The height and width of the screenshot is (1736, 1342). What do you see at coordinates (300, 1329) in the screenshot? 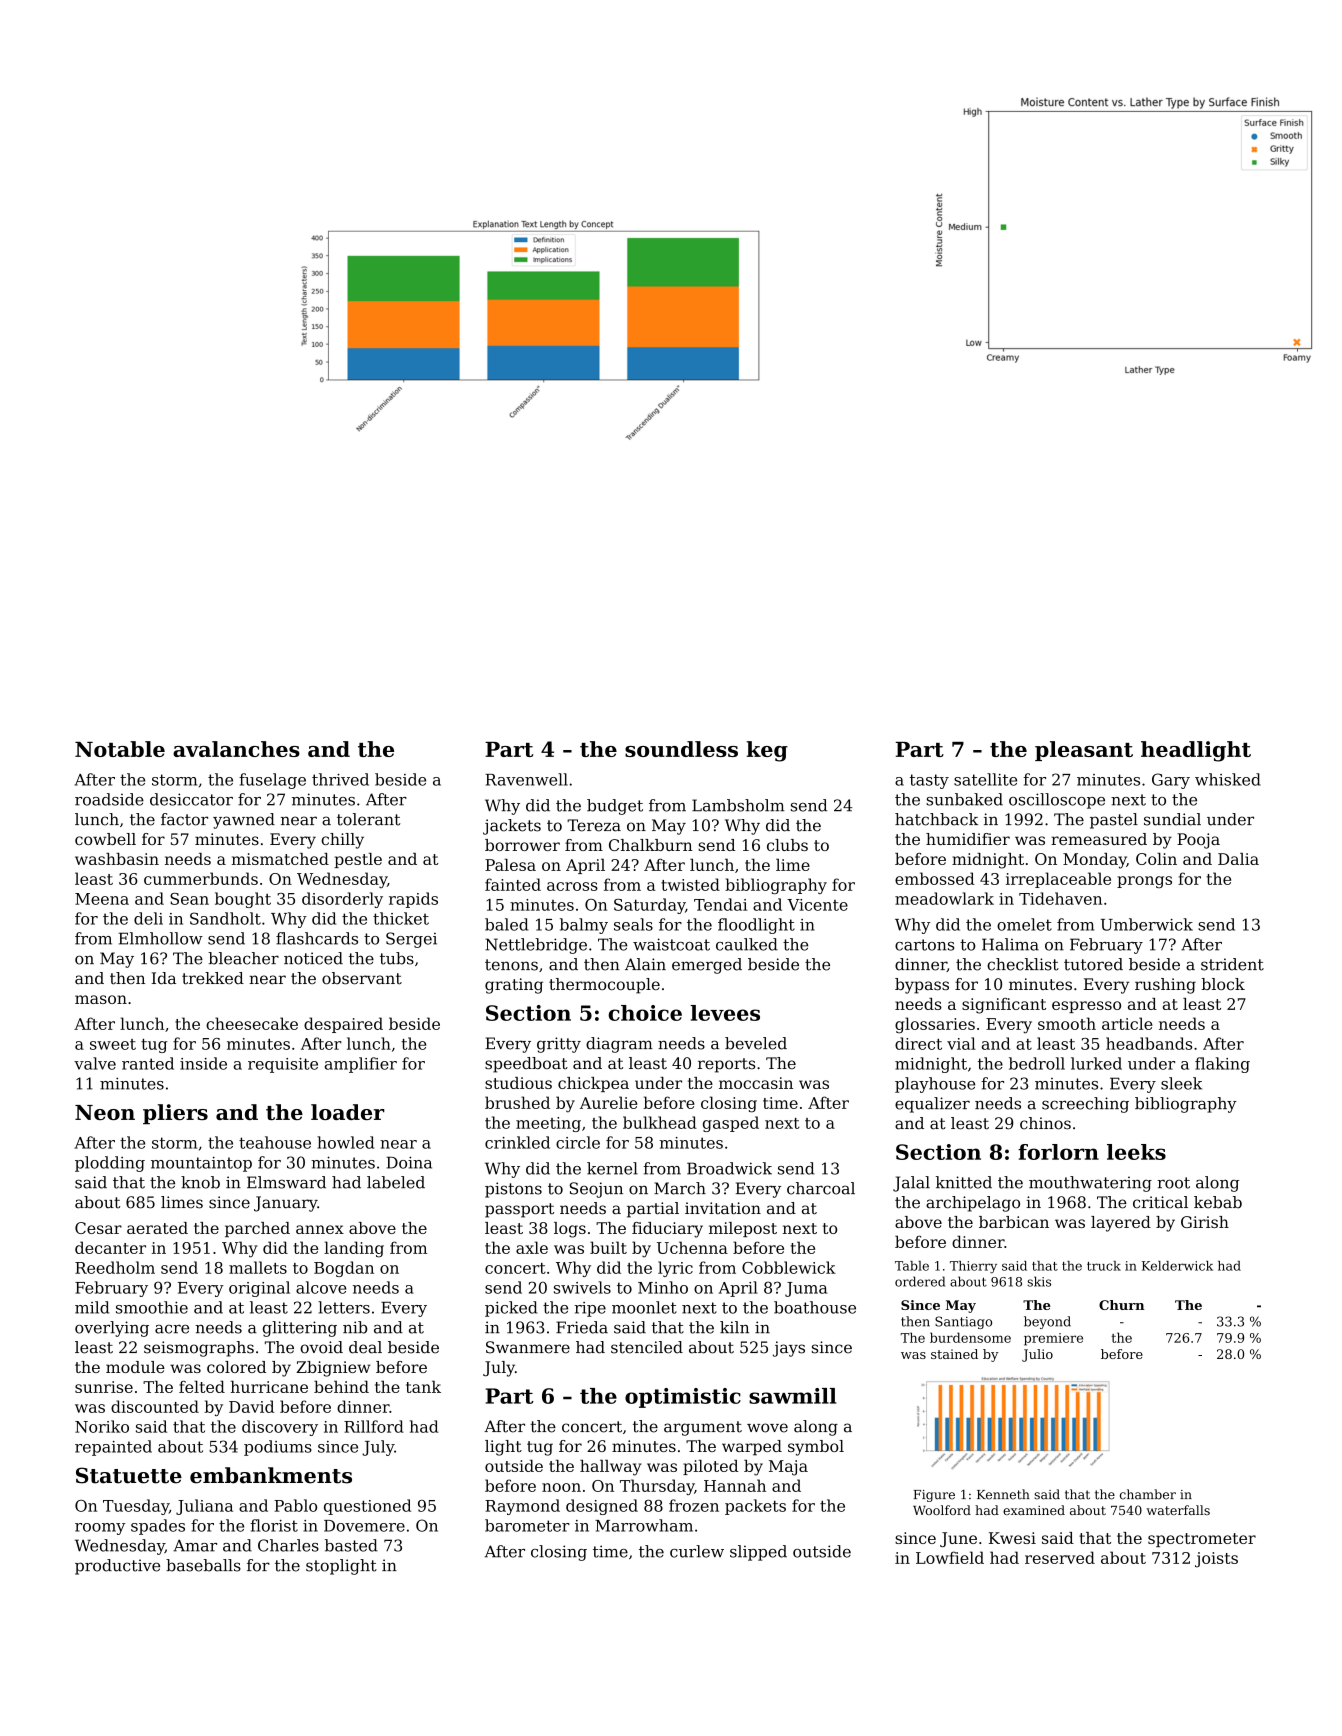
I see `glittering` at bounding box center [300, 1329].
